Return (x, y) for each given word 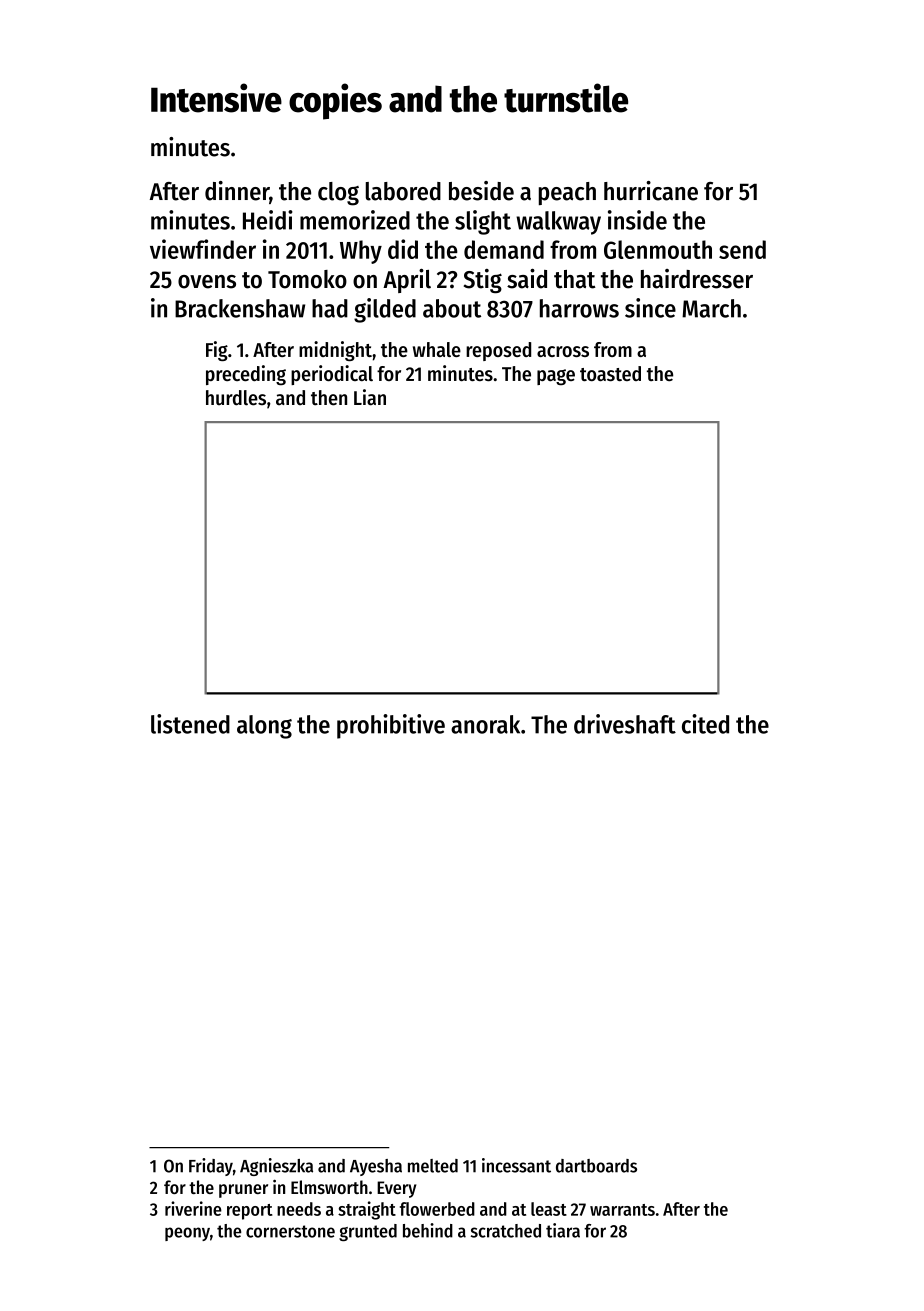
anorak (485, 724)
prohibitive (391, 726)
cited (705, 724)
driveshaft (625, 724)
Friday (211, 1167)
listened (190, 724)
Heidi (268, 220)
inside (637, 220)
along (264, 727)
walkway (558, 223)
